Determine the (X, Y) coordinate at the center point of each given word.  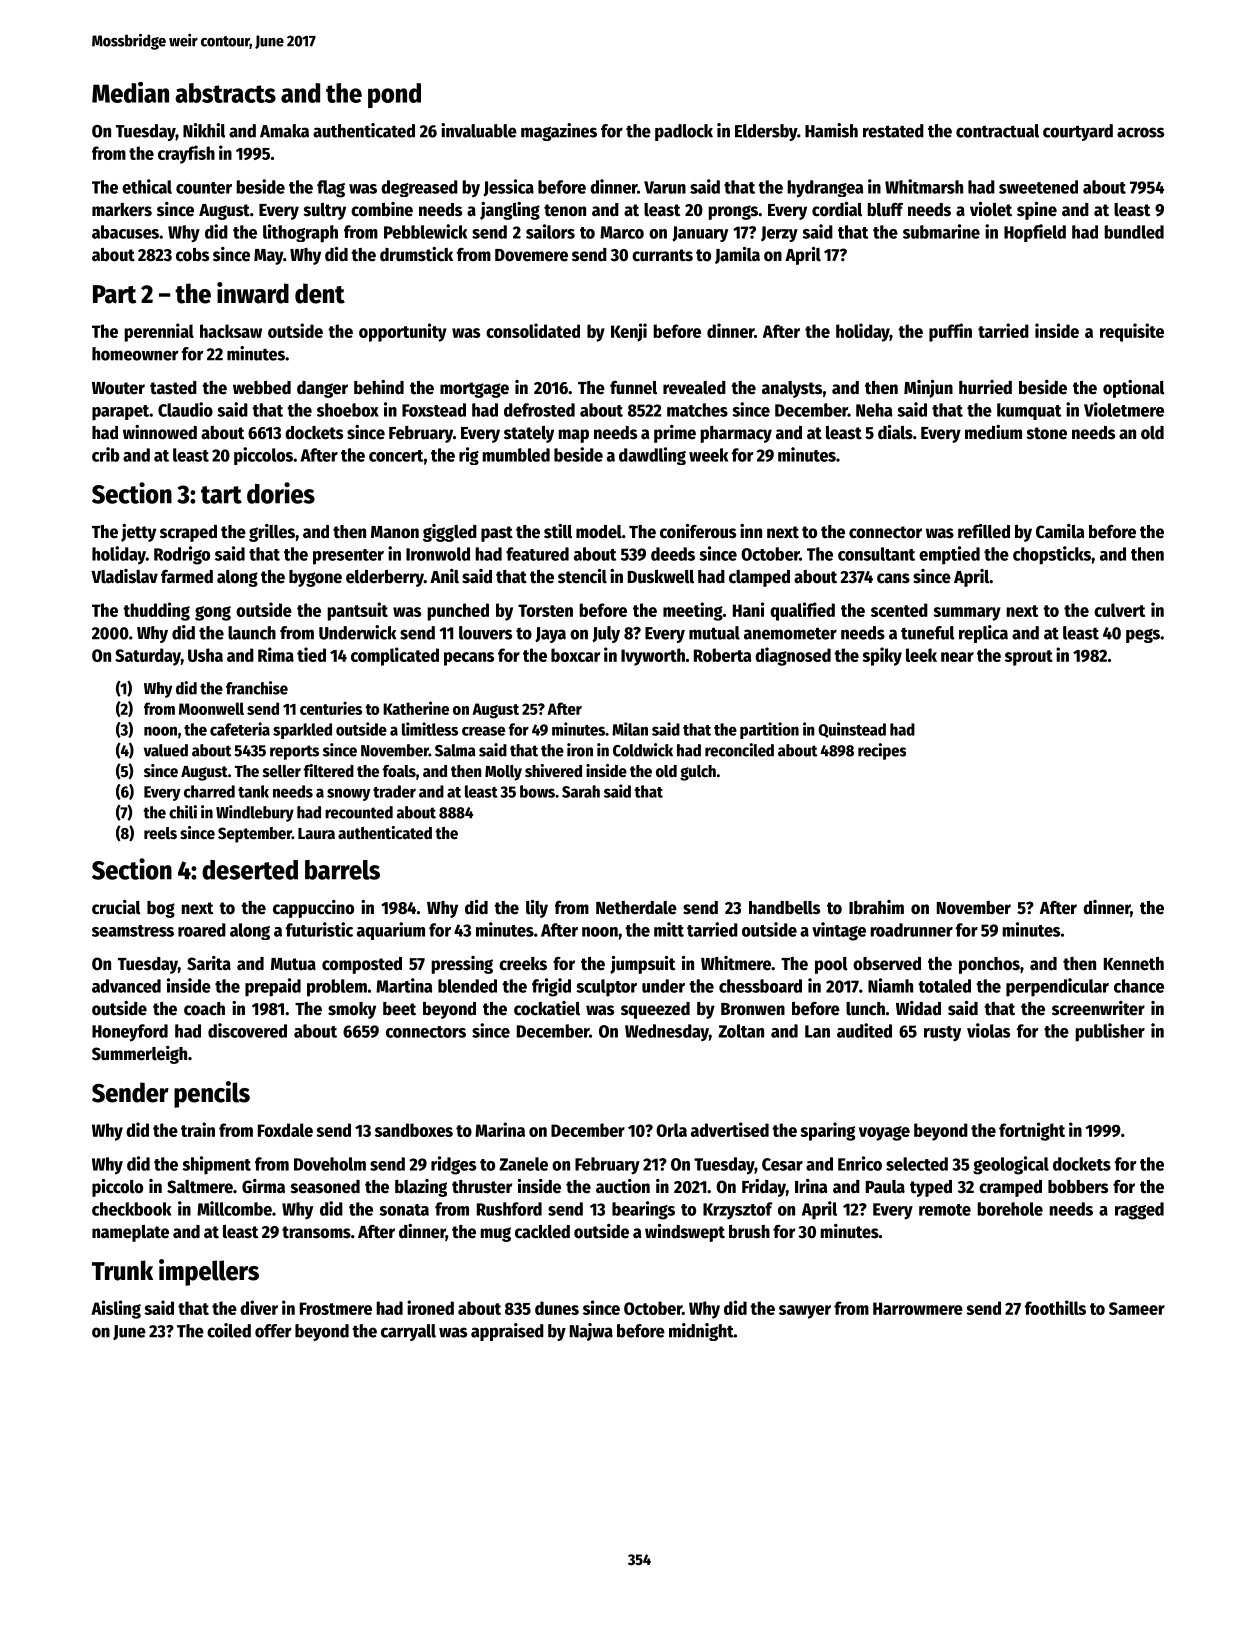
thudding (156, 611)
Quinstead (852, 730)
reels (160, 833)
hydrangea (825, 189)
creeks (523, 964)
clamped (759, 578)
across (1140, 132)
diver (259, 1307)
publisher (1110, 1032)
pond (394, 95)
